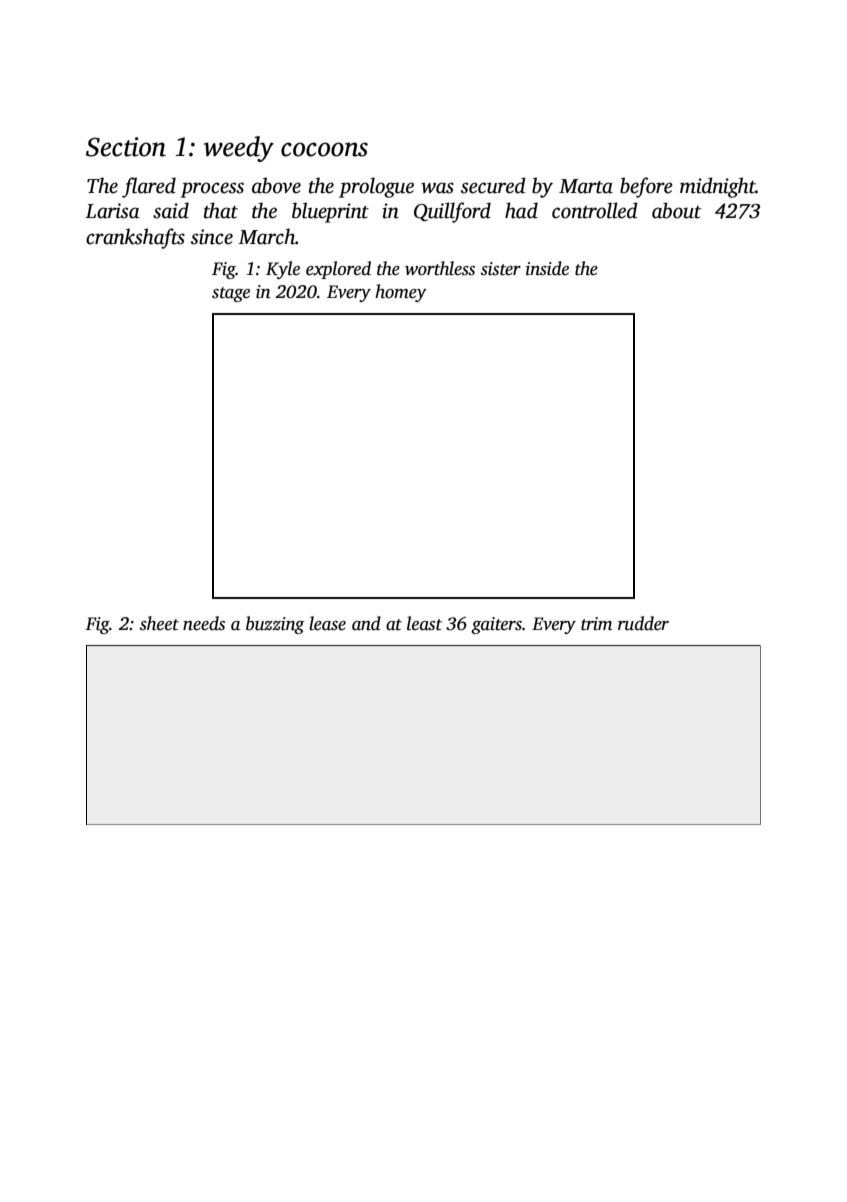 The image size is (847, 1202). I want to click on inside, so click(547, 268).
